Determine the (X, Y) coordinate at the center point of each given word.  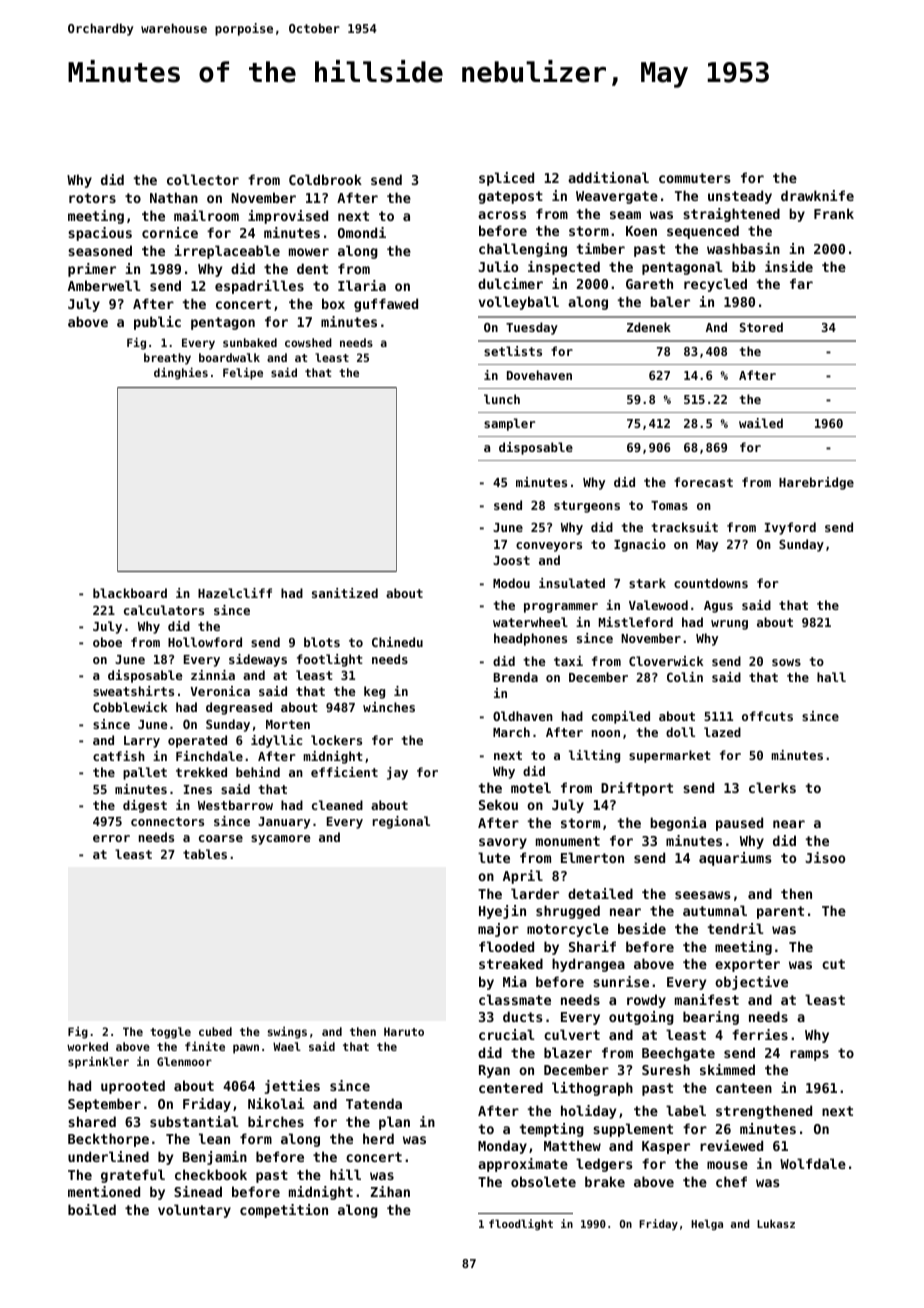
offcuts (767, 716)
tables (205, 854)
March (511, 732)
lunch (502, 399)
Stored (761, 327)
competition (284, 1211)
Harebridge (816, 483)
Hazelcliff (235, 593)
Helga (707, 1224)
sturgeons (587, 507)
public (157, 323)
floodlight (521, 1224)
